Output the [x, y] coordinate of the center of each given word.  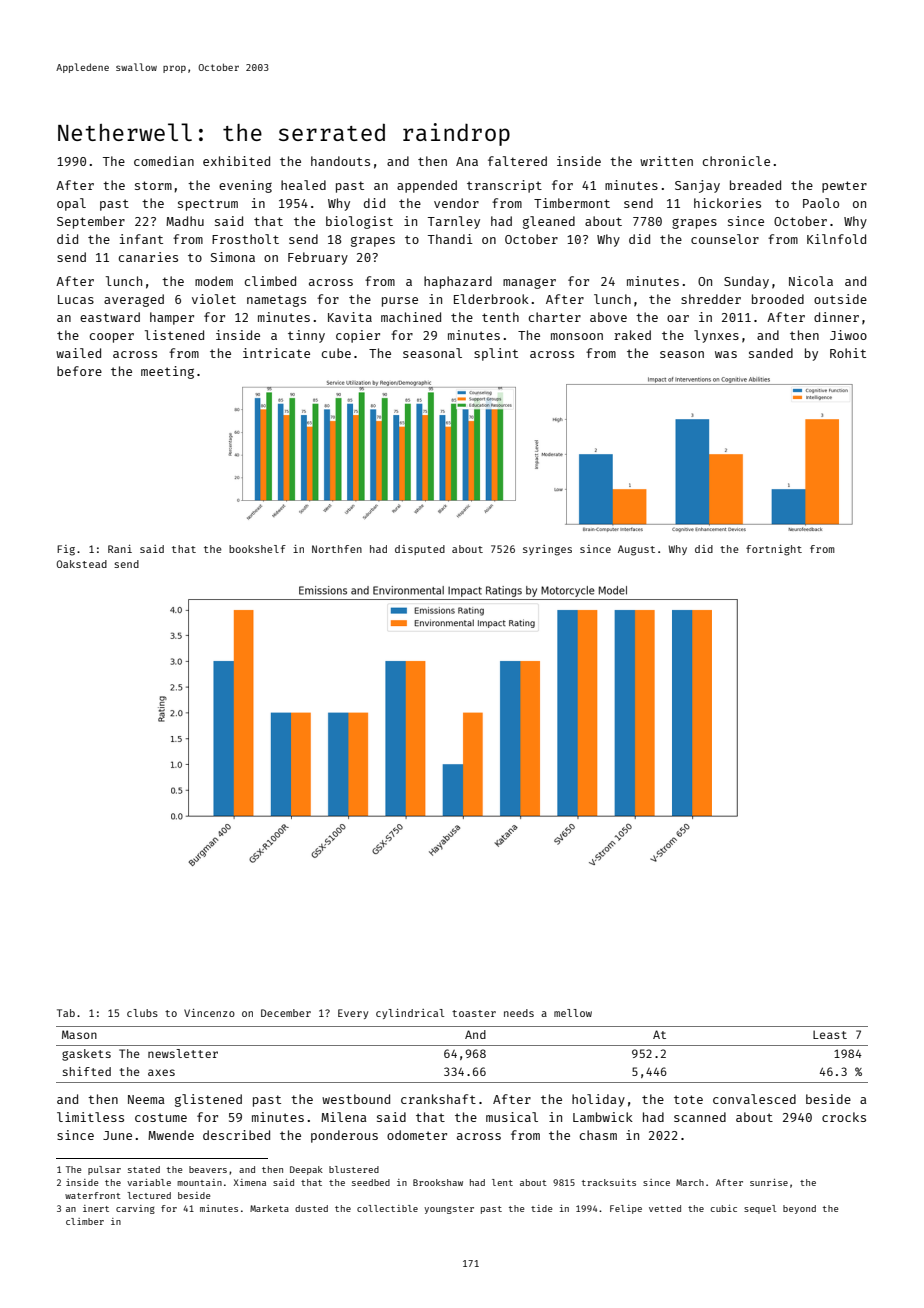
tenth [500, 317]
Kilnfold [836, 239]
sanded [771, 353]
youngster [449, 1210]
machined [411, 317]
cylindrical [410, 1014]
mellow [573, 1013]
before [79, 371]
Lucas [76, 299]
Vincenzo [209, 1013]
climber [85, 1221]
